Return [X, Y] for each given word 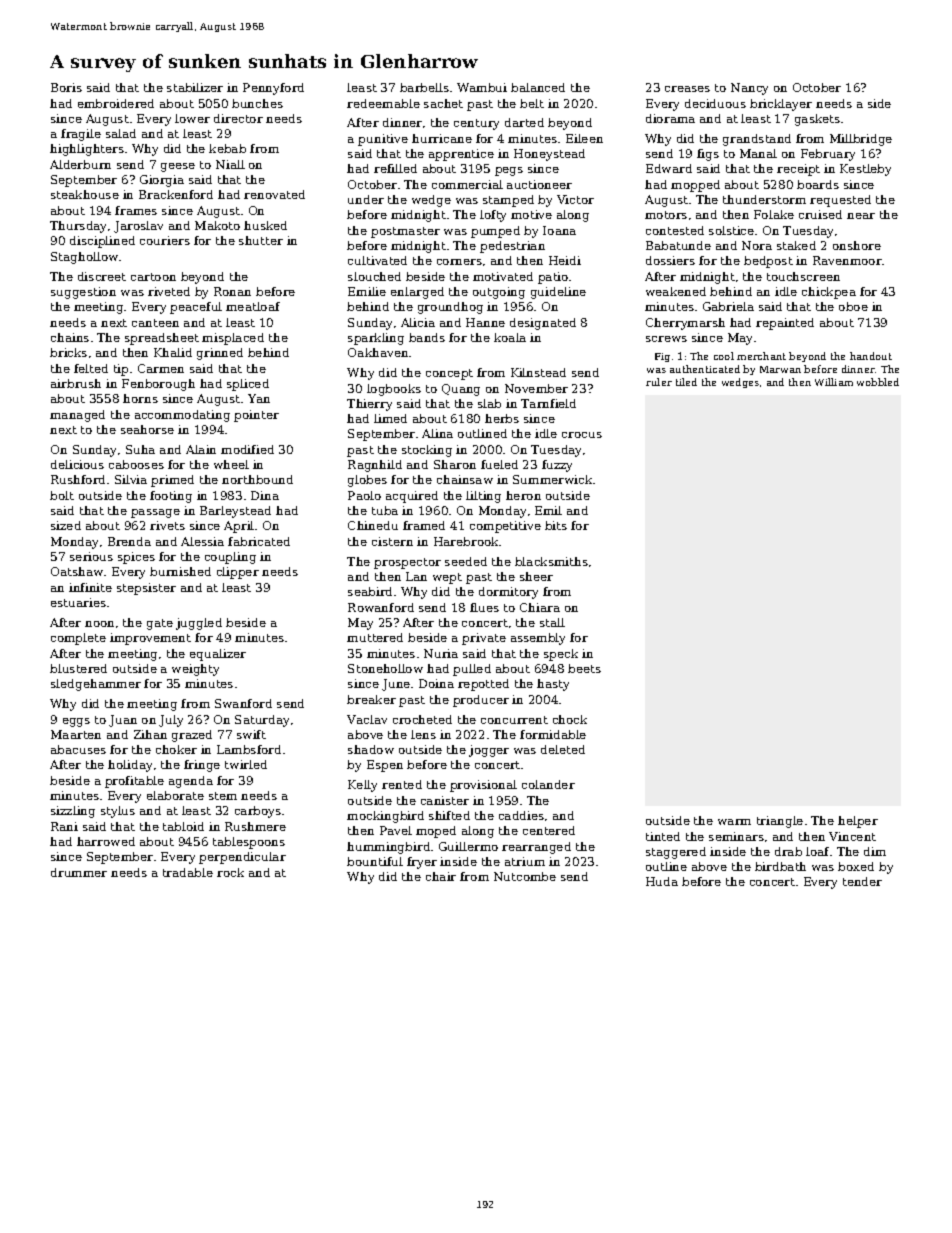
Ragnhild [375, 466]
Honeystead [549, 155]
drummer [79, 872]
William [834, 382]
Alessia [202, 541]
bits [556, 525]
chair [441, 876]
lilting [483, 497]
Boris [66, 87]
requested [840, 201]
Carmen [161, 368]
